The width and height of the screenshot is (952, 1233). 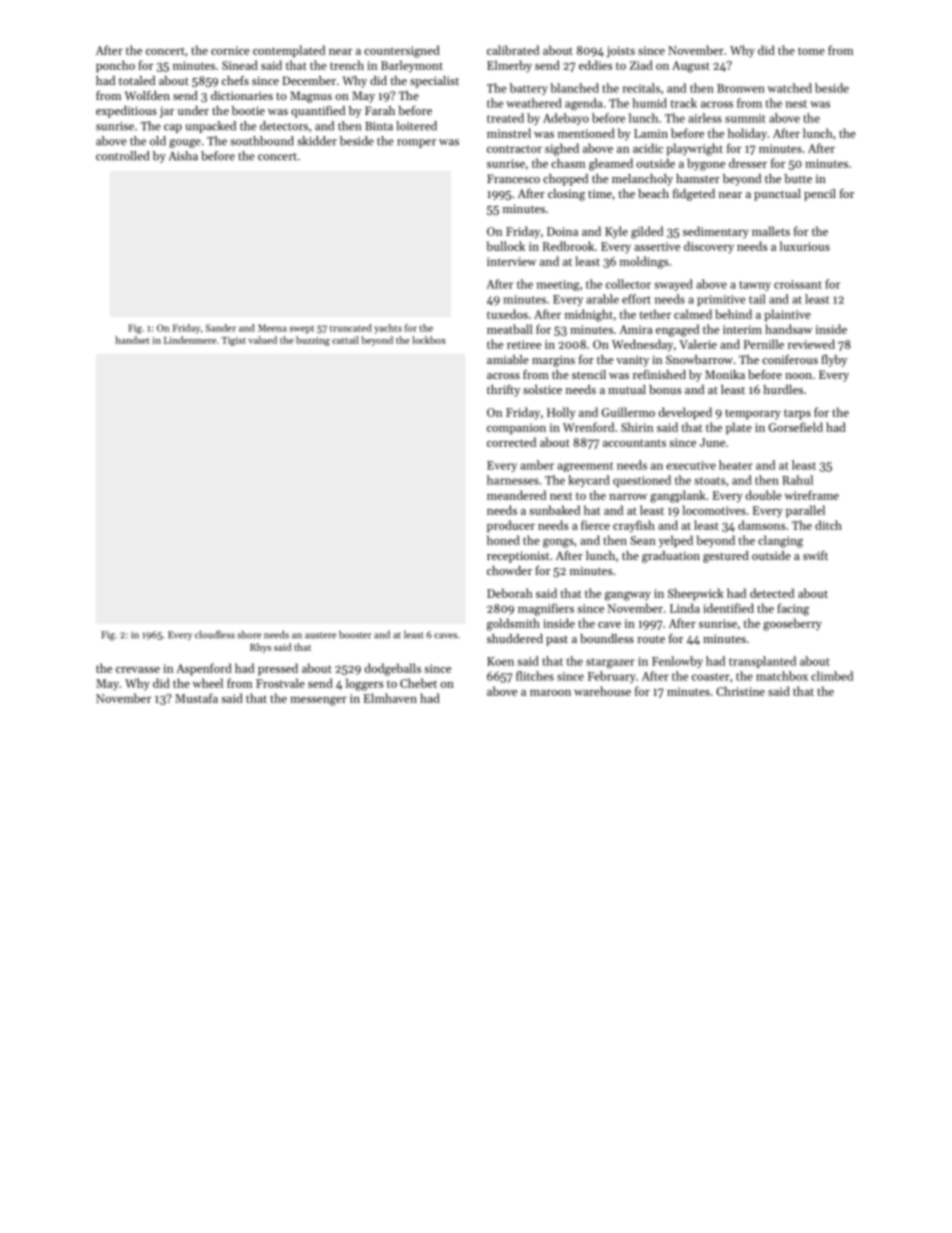 I want to click on expeditious, so click(x=126, y=112).
